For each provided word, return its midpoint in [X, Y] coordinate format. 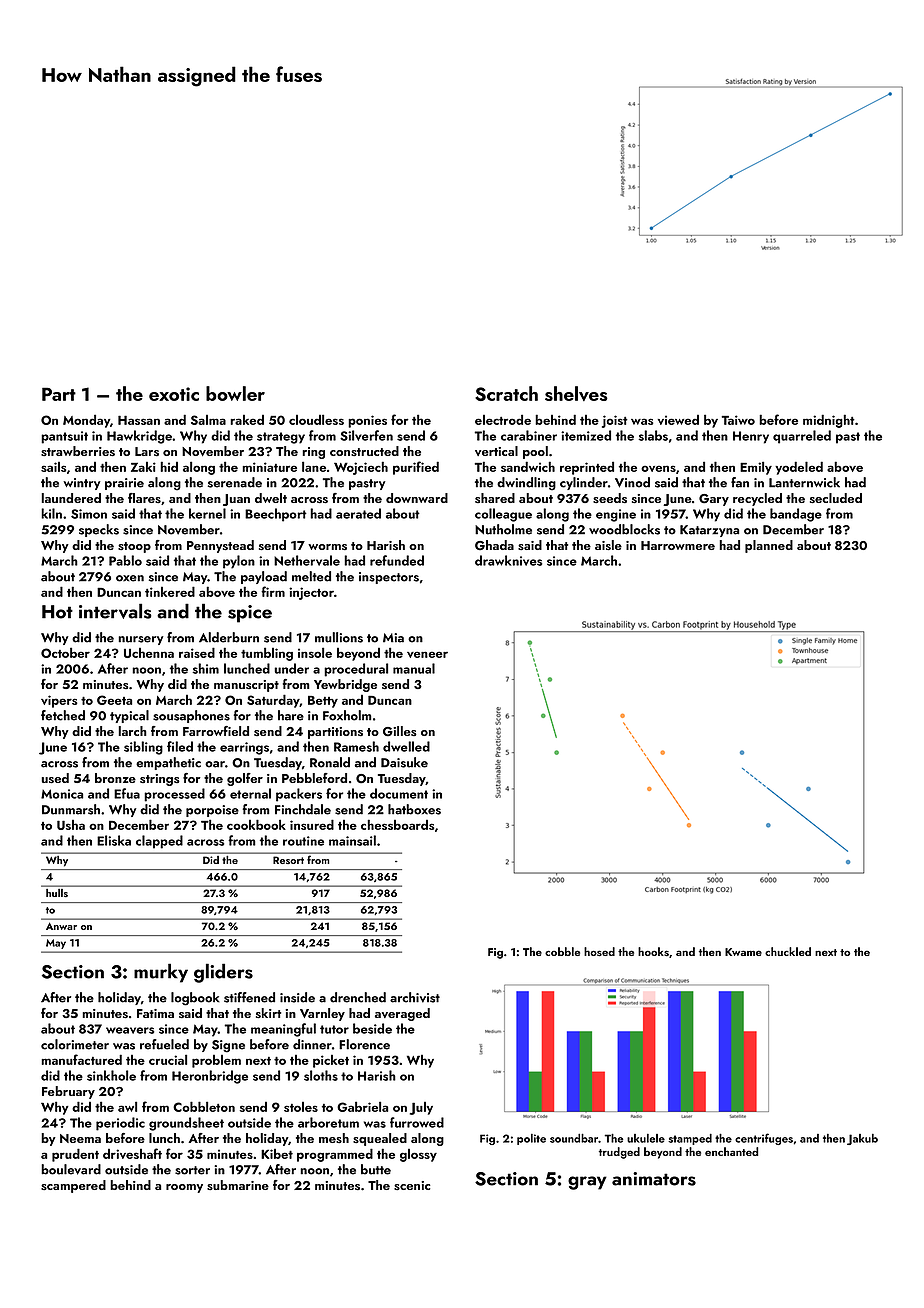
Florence [364, 1044]
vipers [59, 701]
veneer [427, 654]
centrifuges [764, 1139]
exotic [174, 394]
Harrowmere [678, 545]
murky [161, 973]
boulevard [71, 1169]
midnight [829, 421]
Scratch [506, 393]
